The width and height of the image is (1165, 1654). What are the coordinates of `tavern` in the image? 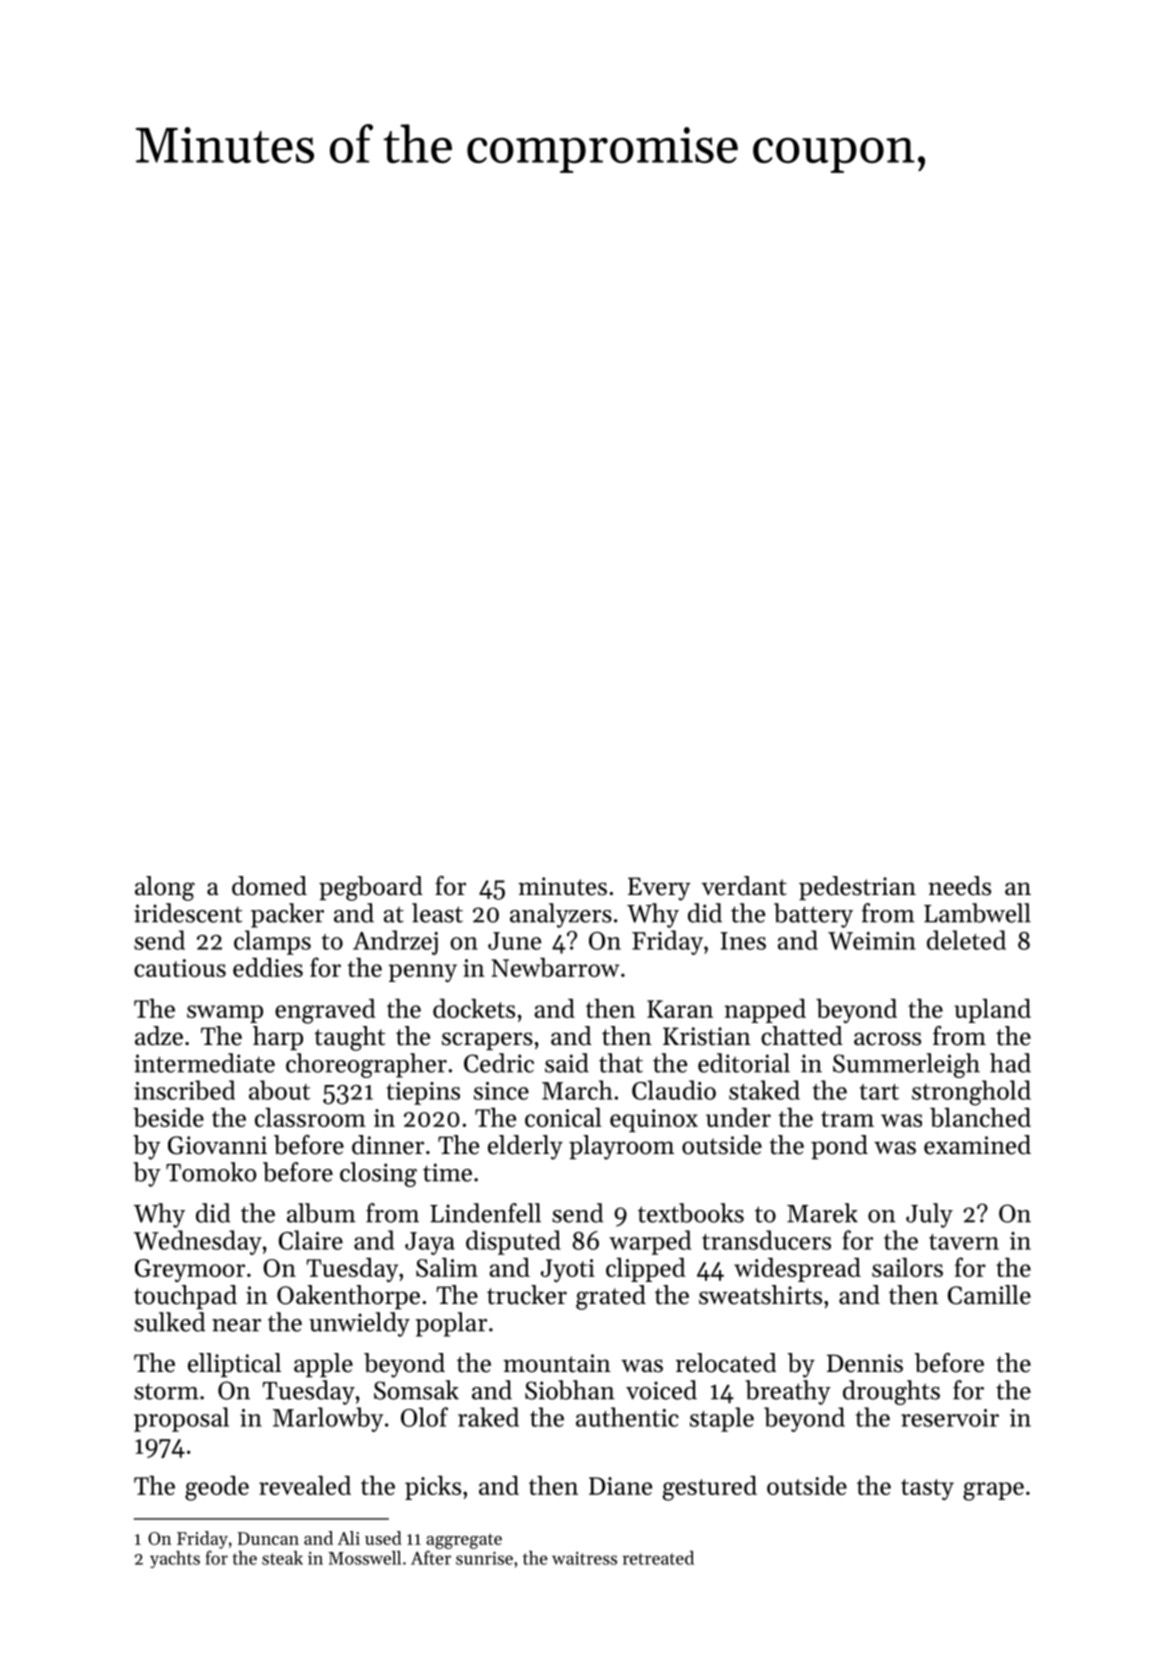 It's located at (964, 1242).
